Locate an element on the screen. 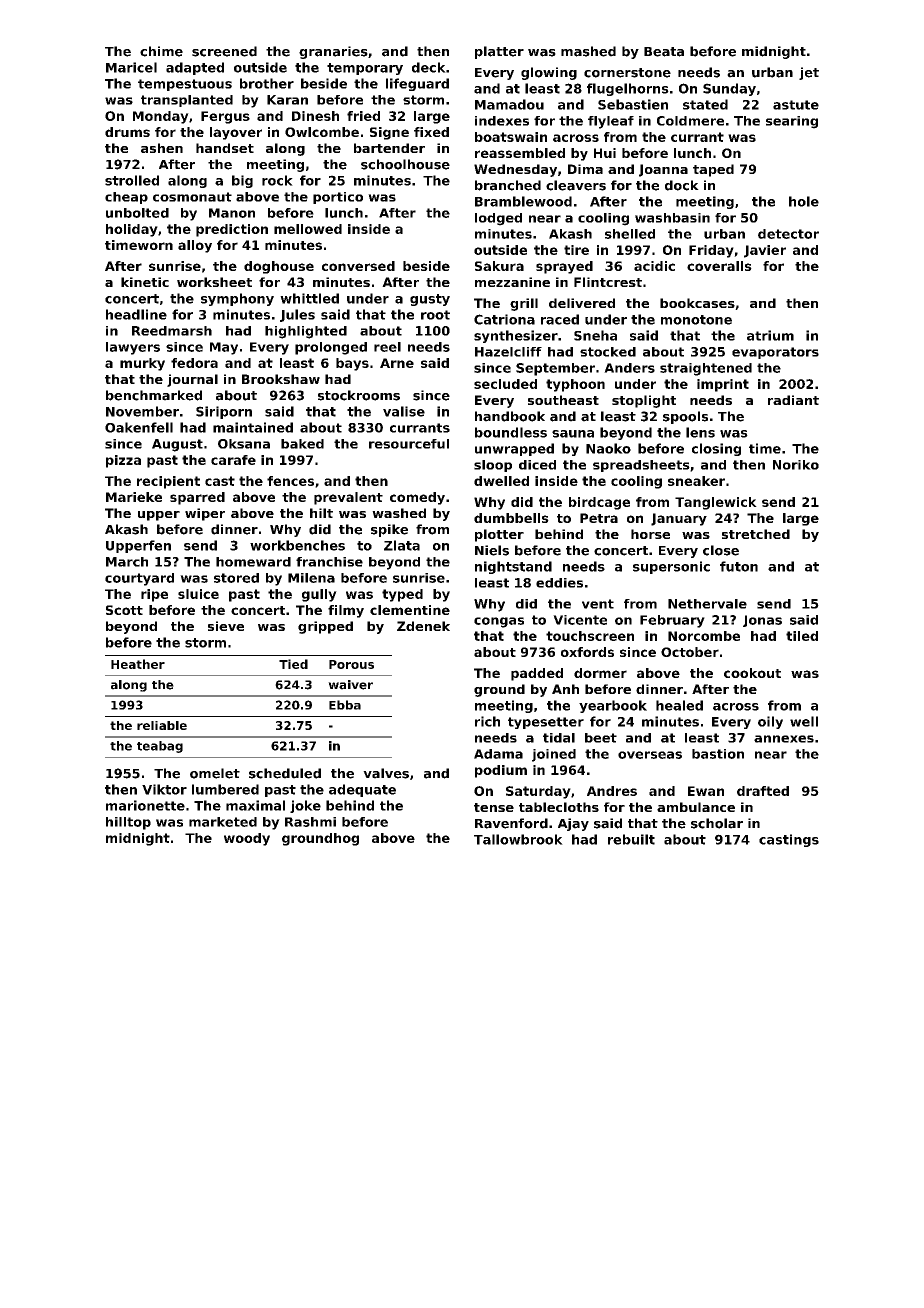 Image resolution: width=924 pixels, height=1308 pixels. Mamadou is located at coordinates (509, 104).
